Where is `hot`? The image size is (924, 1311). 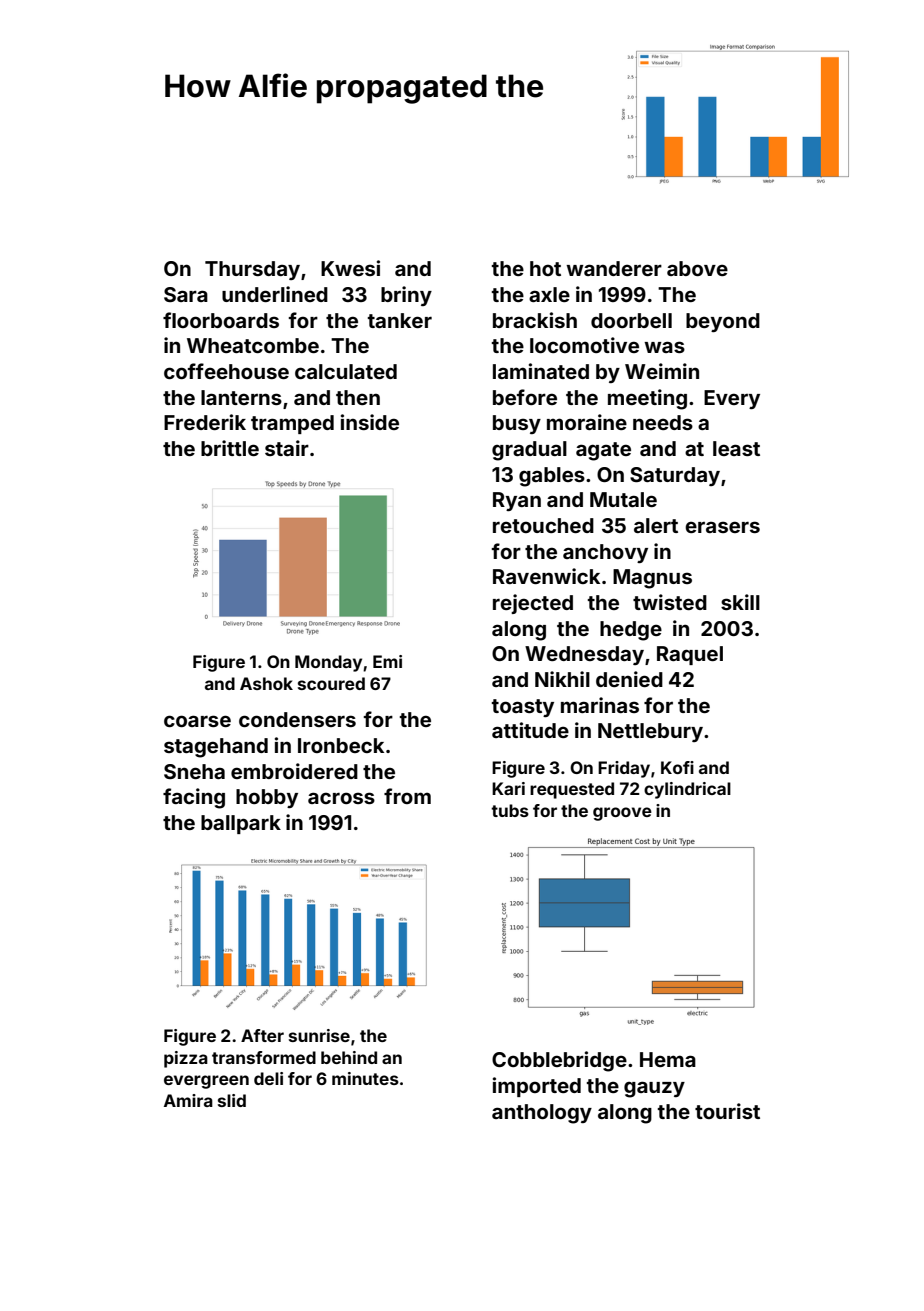 hot is located at coordinates (545, 268).
